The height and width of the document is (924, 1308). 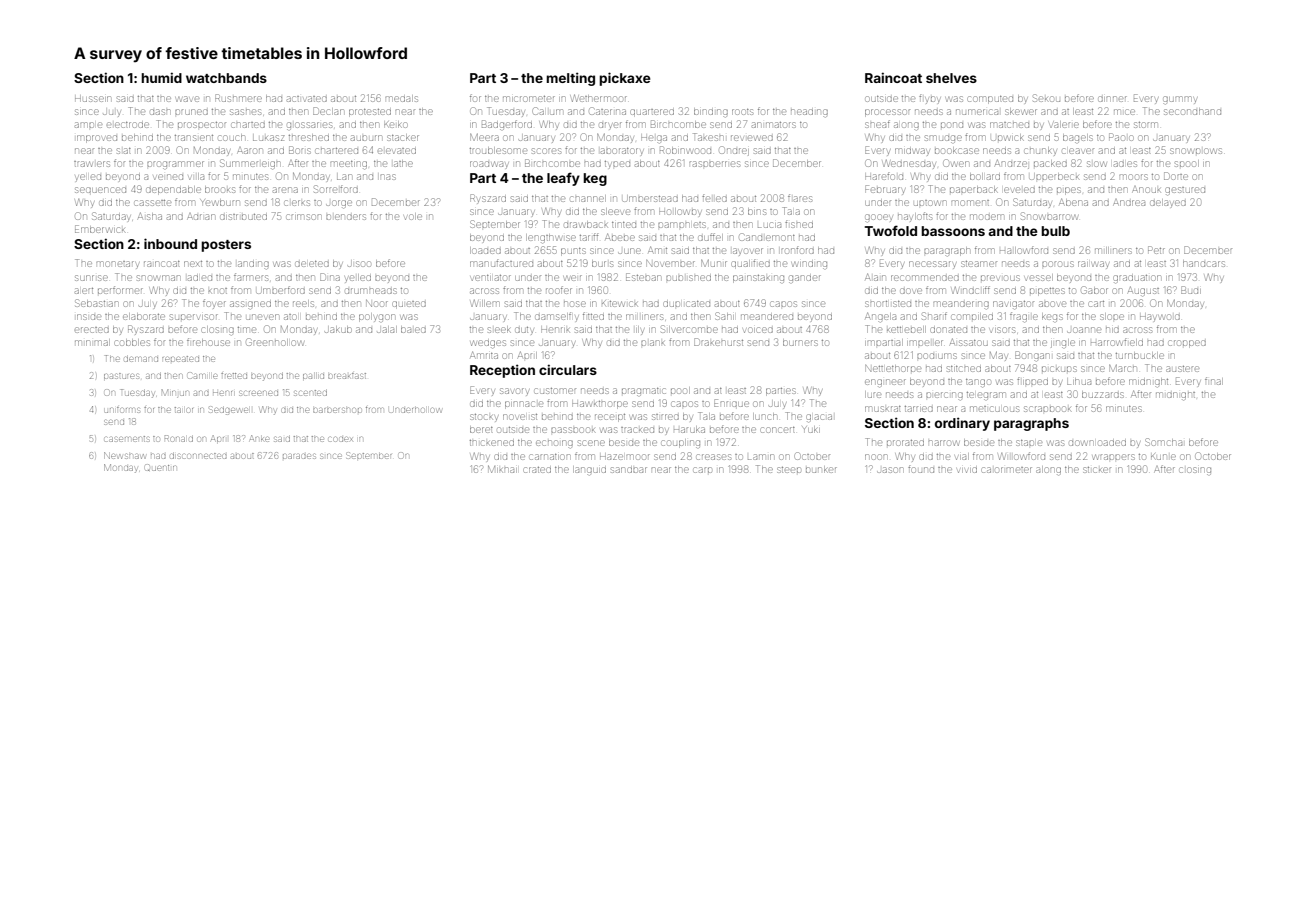 What do you see at coordinates (1055, 231) in the document?
I see `bulb` at bounding box center [1055, 231].
